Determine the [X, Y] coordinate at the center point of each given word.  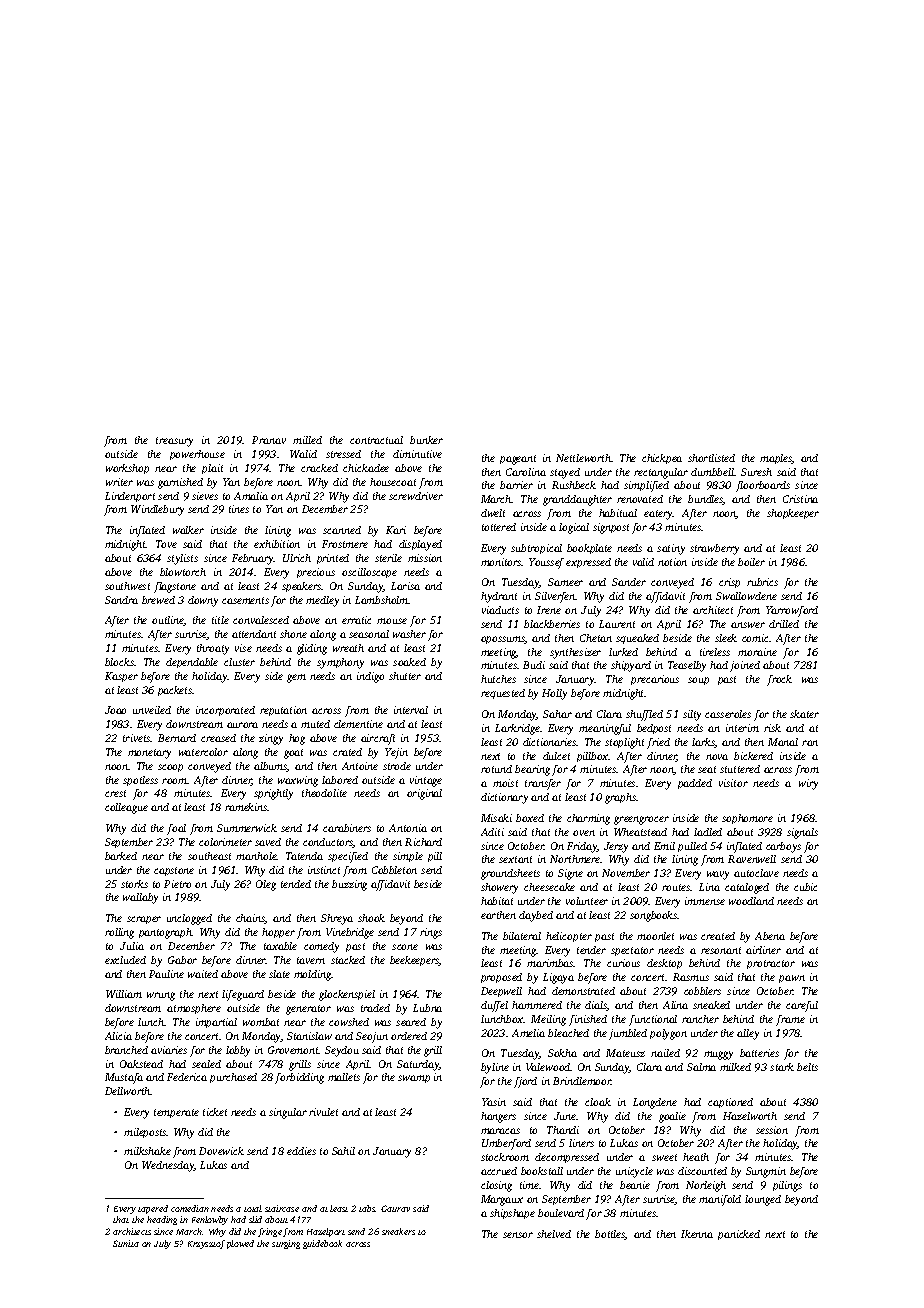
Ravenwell [752, 859]
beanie [635, 1185]
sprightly [273, 794]
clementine [358, 724]
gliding [312, 649]
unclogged [189, 919]
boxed [530, 818]
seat [707, 769]
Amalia [251, 496]
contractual [376, 440]
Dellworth [128, 1091]
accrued [499, 1171]
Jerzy [616, 847]
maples [776, 459]
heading [162, 1220]
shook [371, 918]
